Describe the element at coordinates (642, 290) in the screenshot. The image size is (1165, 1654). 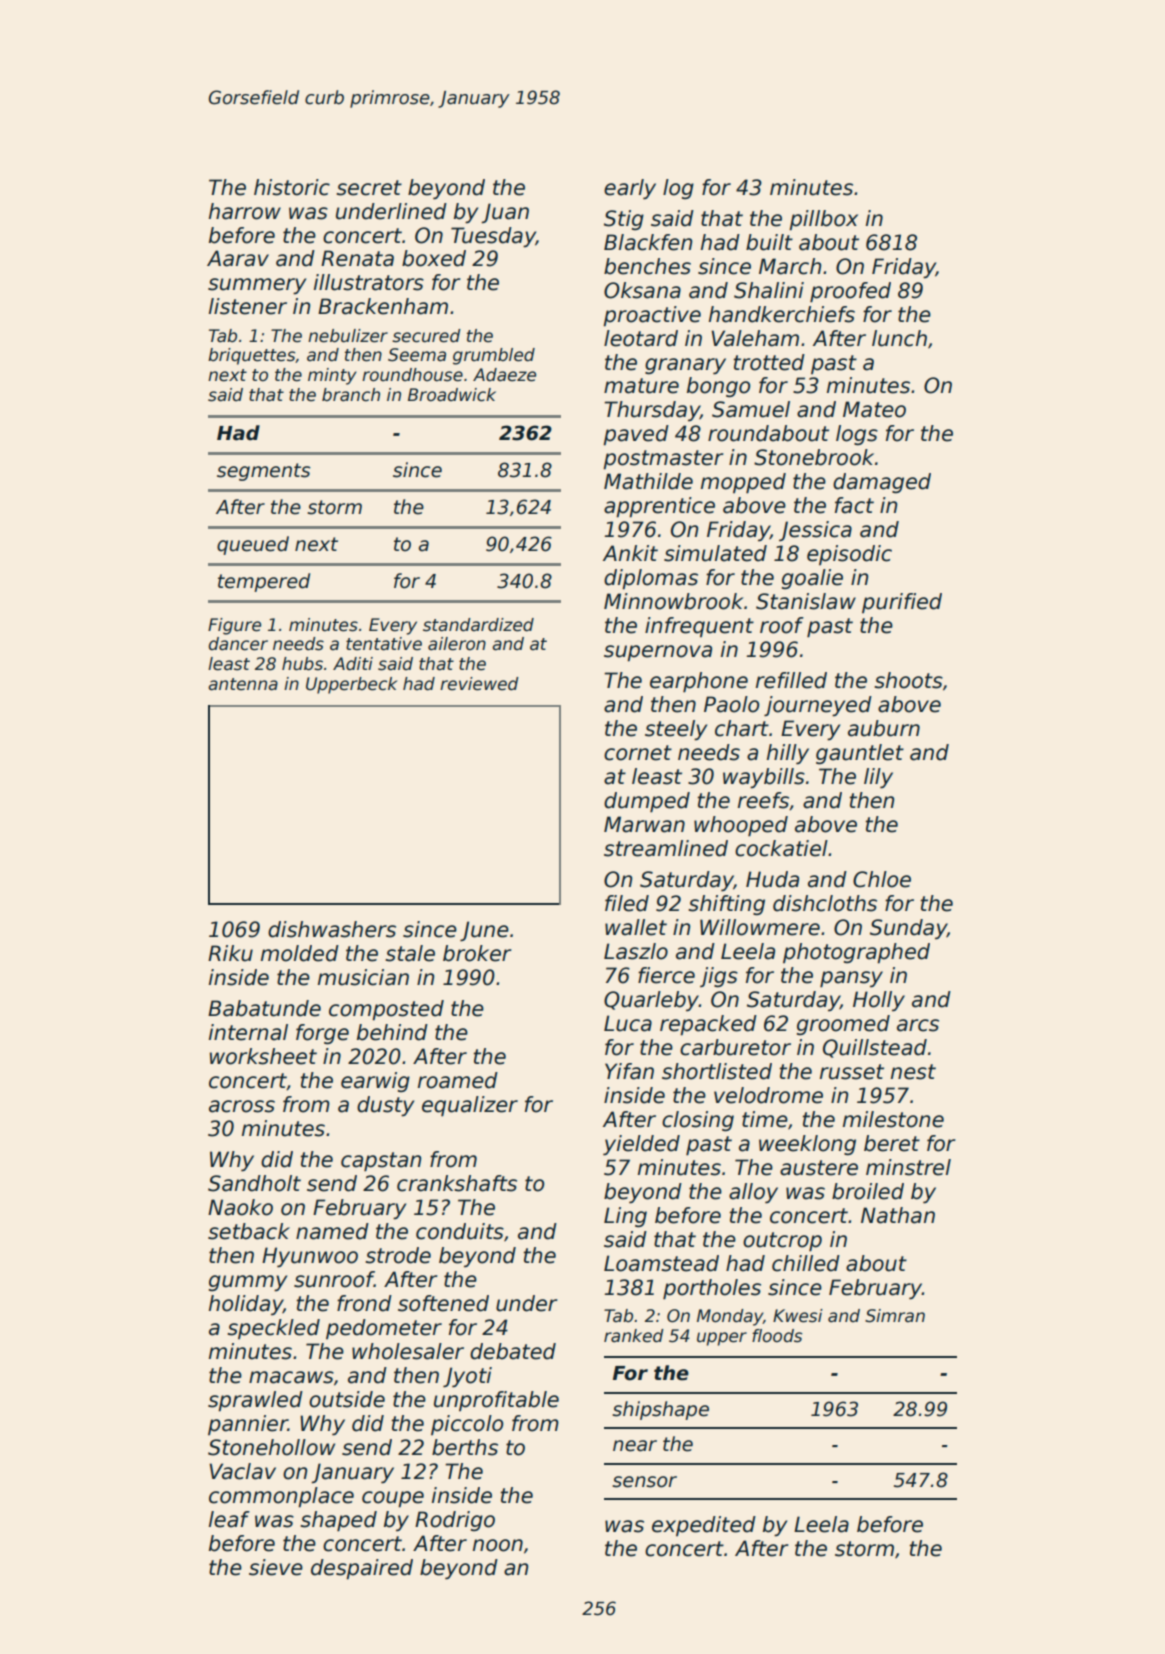
I see `Oksana` at that location.
